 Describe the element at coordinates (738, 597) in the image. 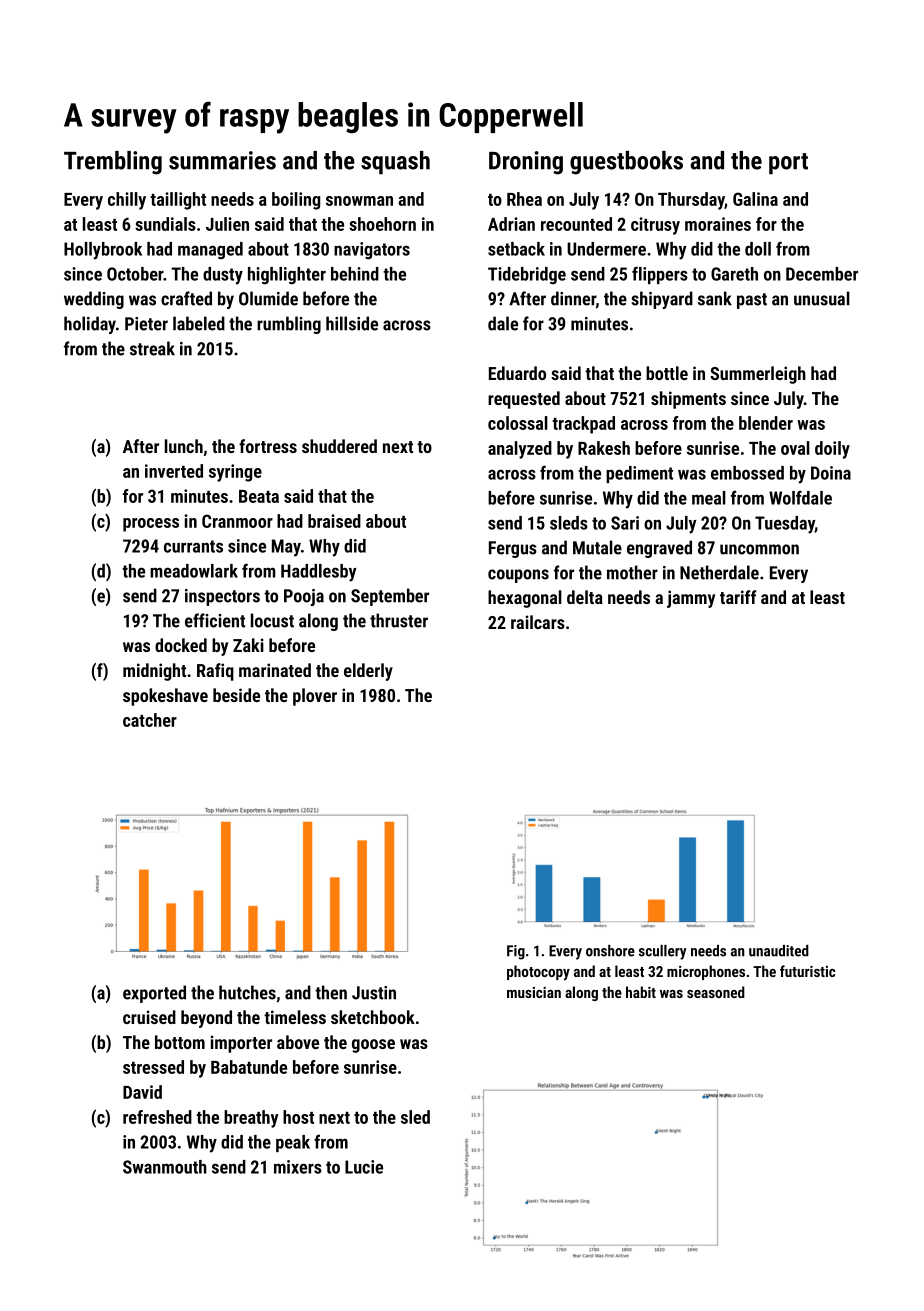

I see `tariff` at that location.
